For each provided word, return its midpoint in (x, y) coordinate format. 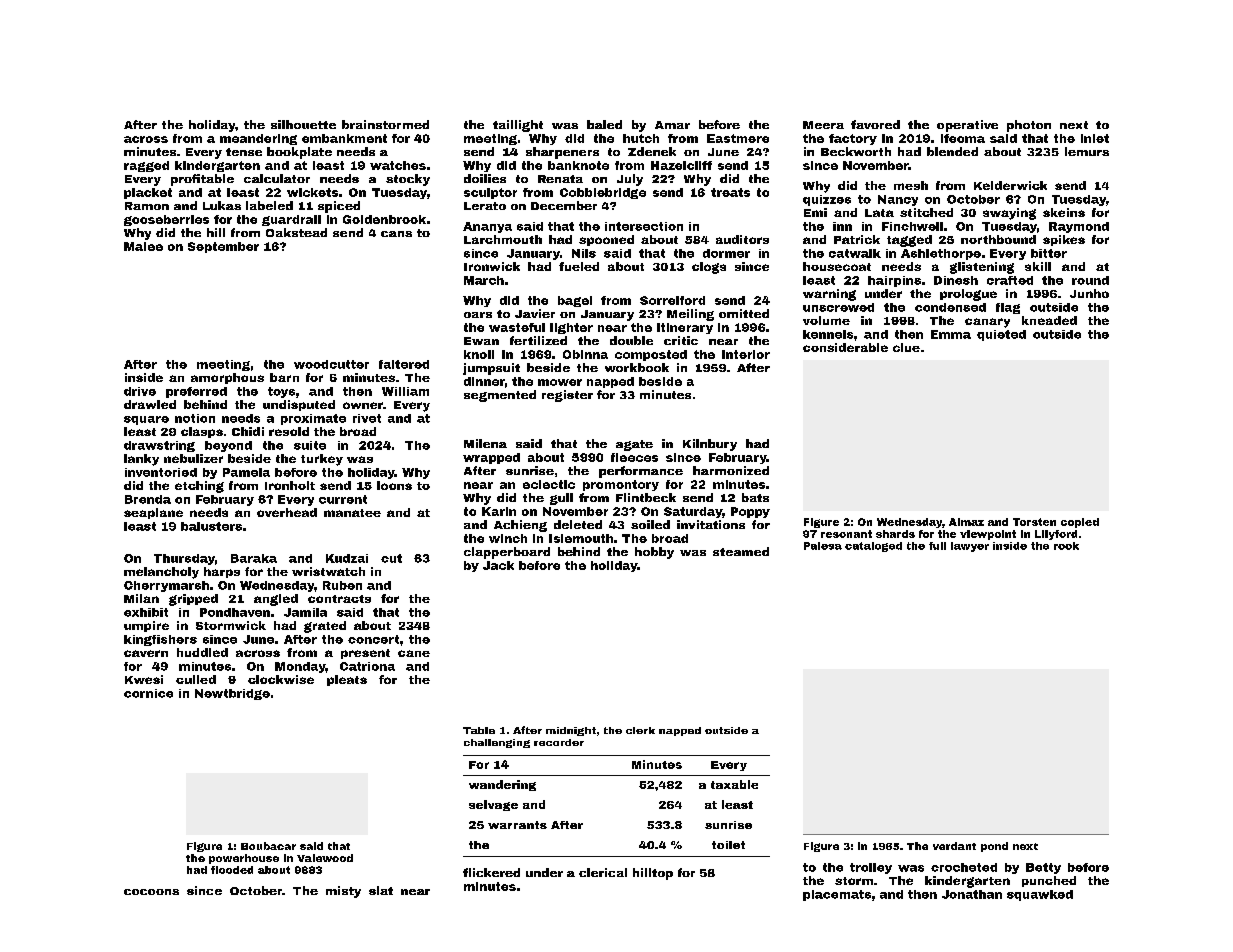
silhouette (303, 124)
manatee (352, 513)
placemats (837, 895)
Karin (499, 511)
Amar (672, 125)
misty (343, 892)
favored (875, 124)
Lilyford (1056, 535)
